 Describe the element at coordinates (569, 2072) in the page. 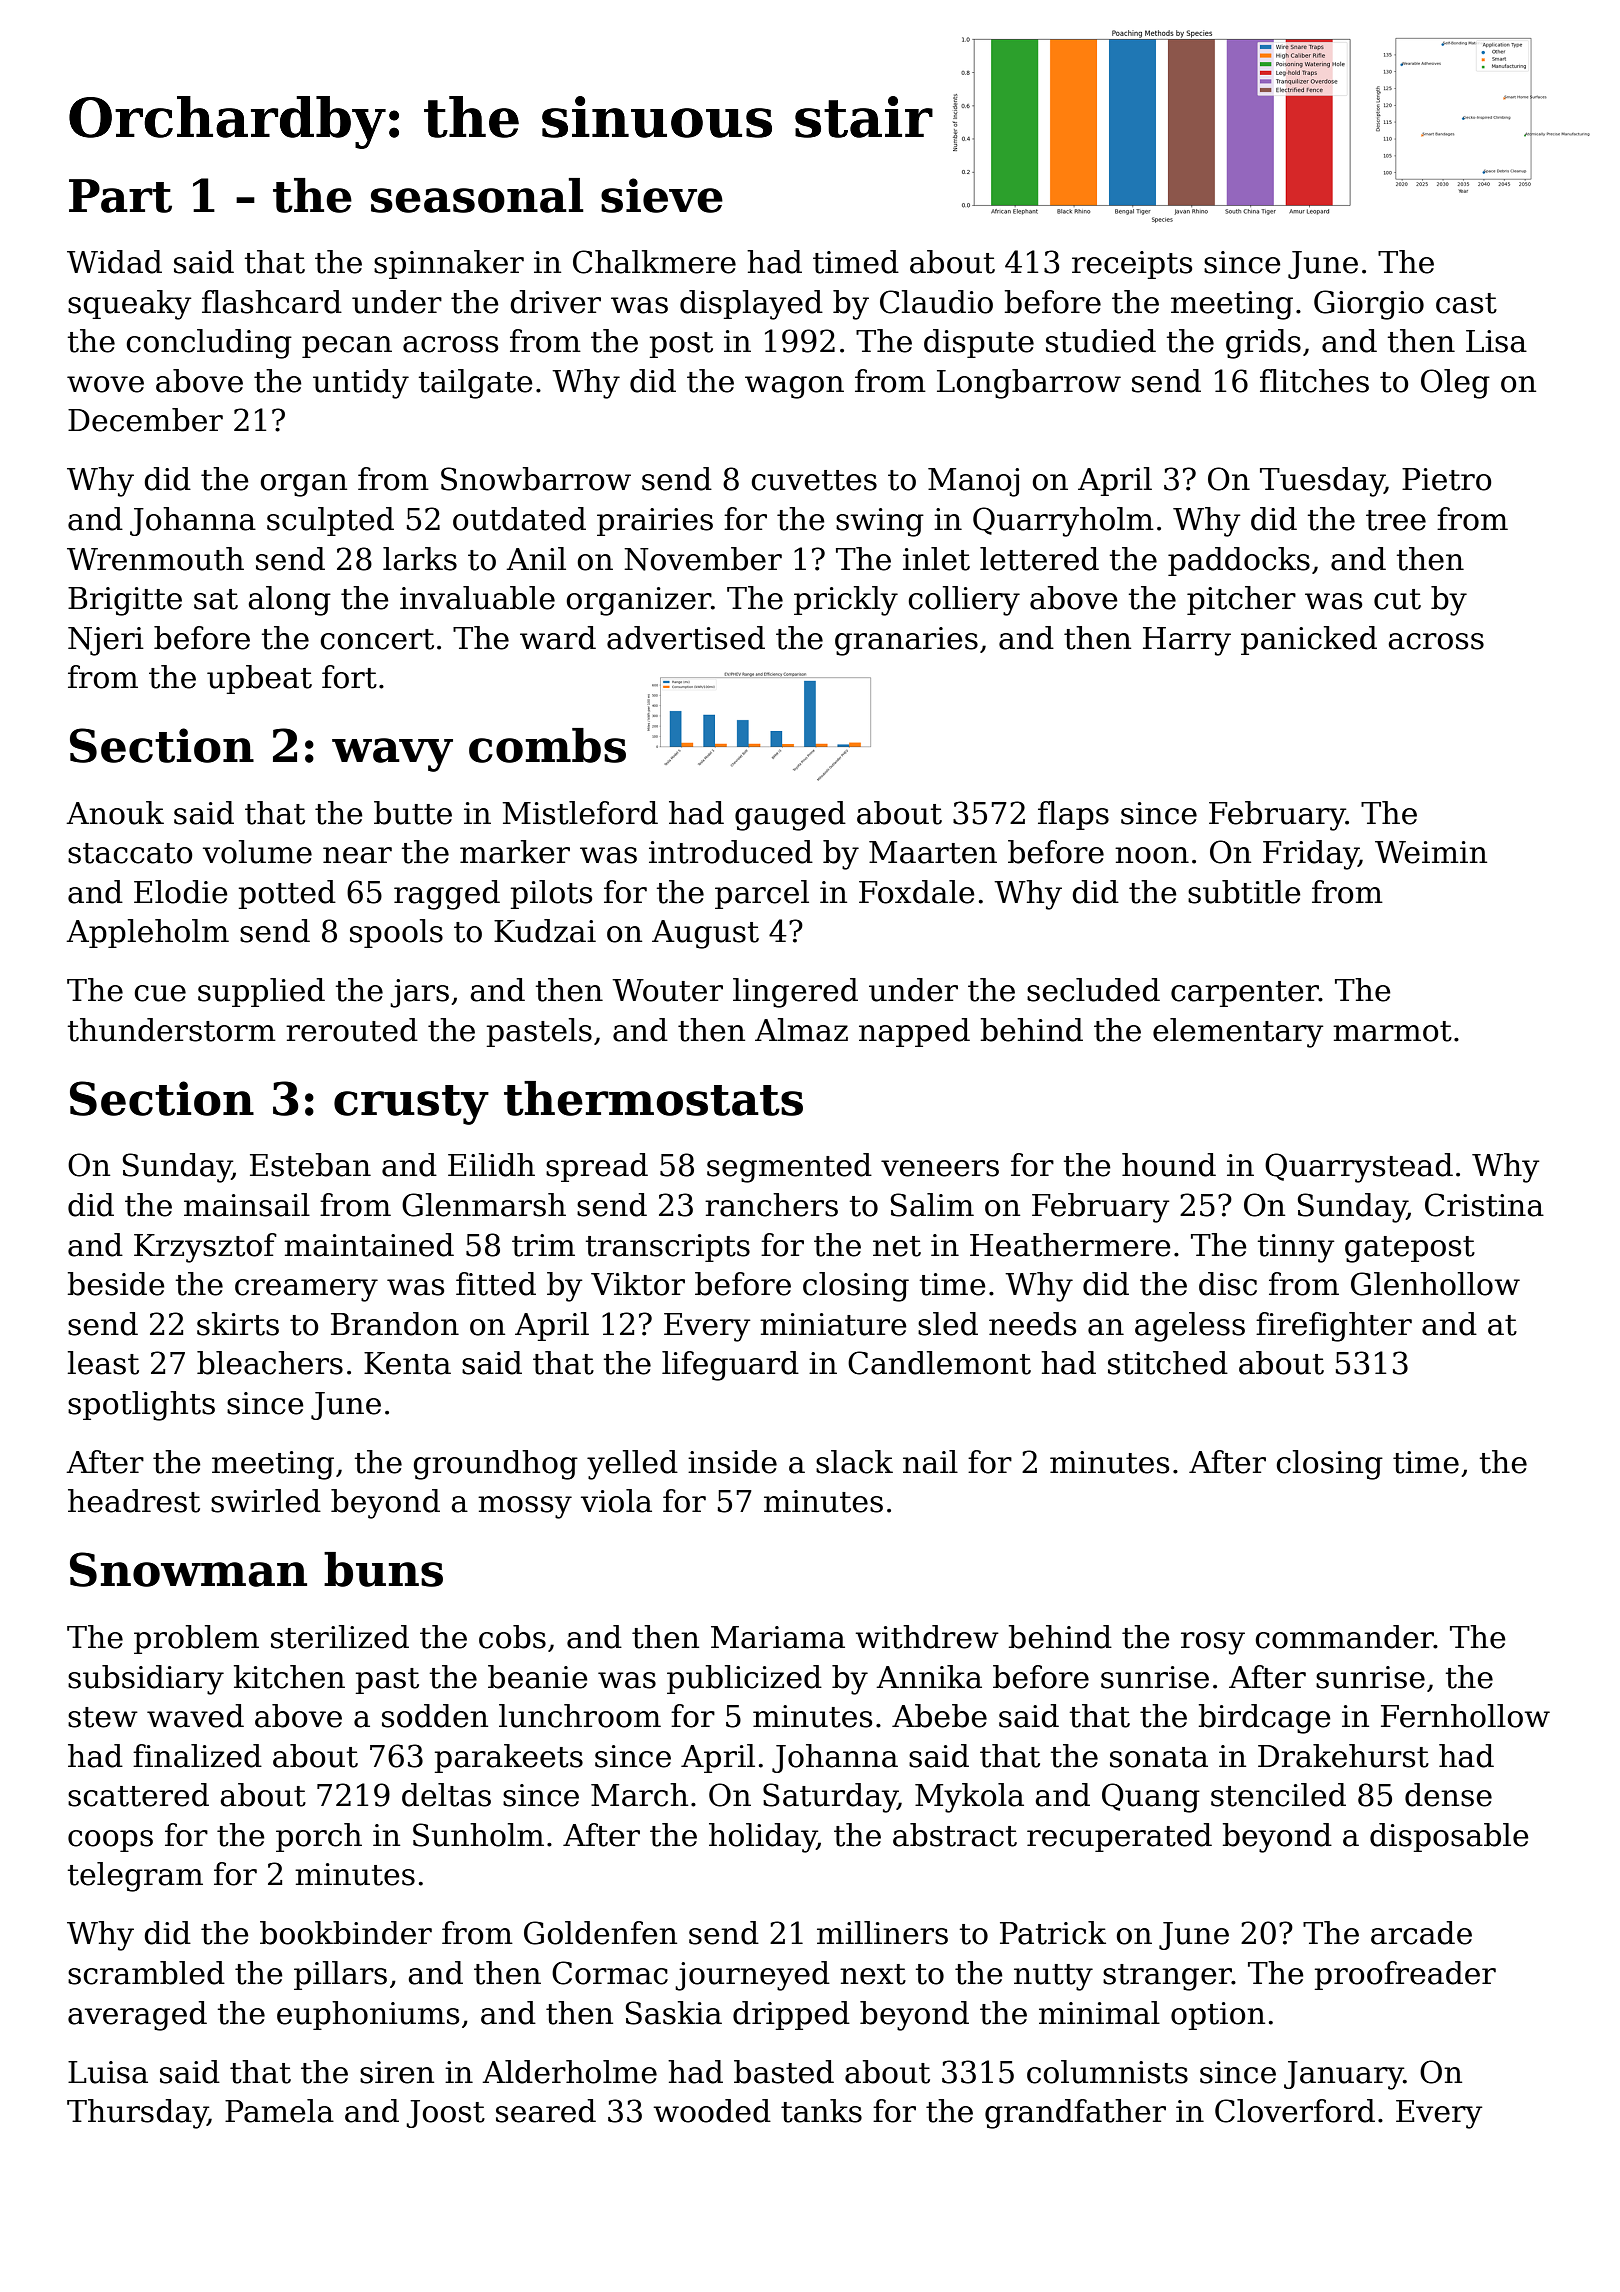

I see `Alderholme` at that location.
